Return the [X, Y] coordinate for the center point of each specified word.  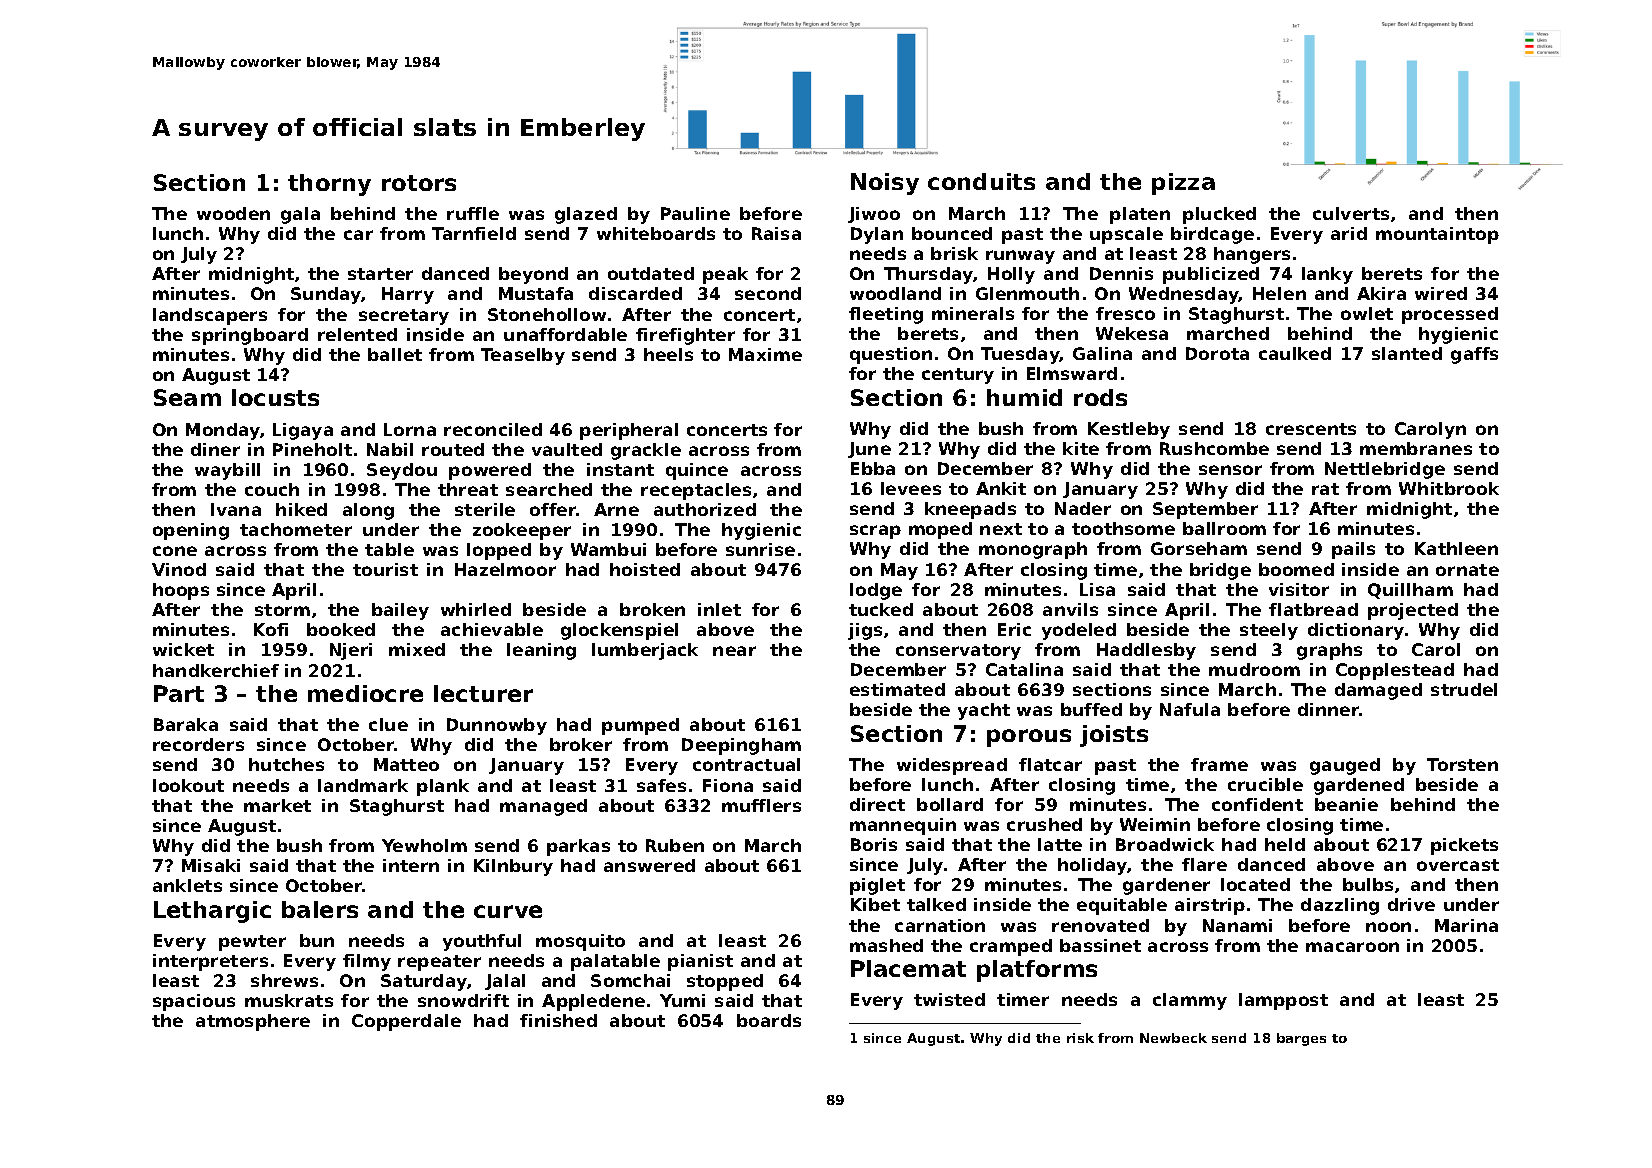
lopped [499, 551]
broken [652, 609]
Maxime [765, 354]
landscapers [210, 316]
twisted [949, 999]
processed [1450, 315]
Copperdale [406, 1022]
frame [1219, 764]
